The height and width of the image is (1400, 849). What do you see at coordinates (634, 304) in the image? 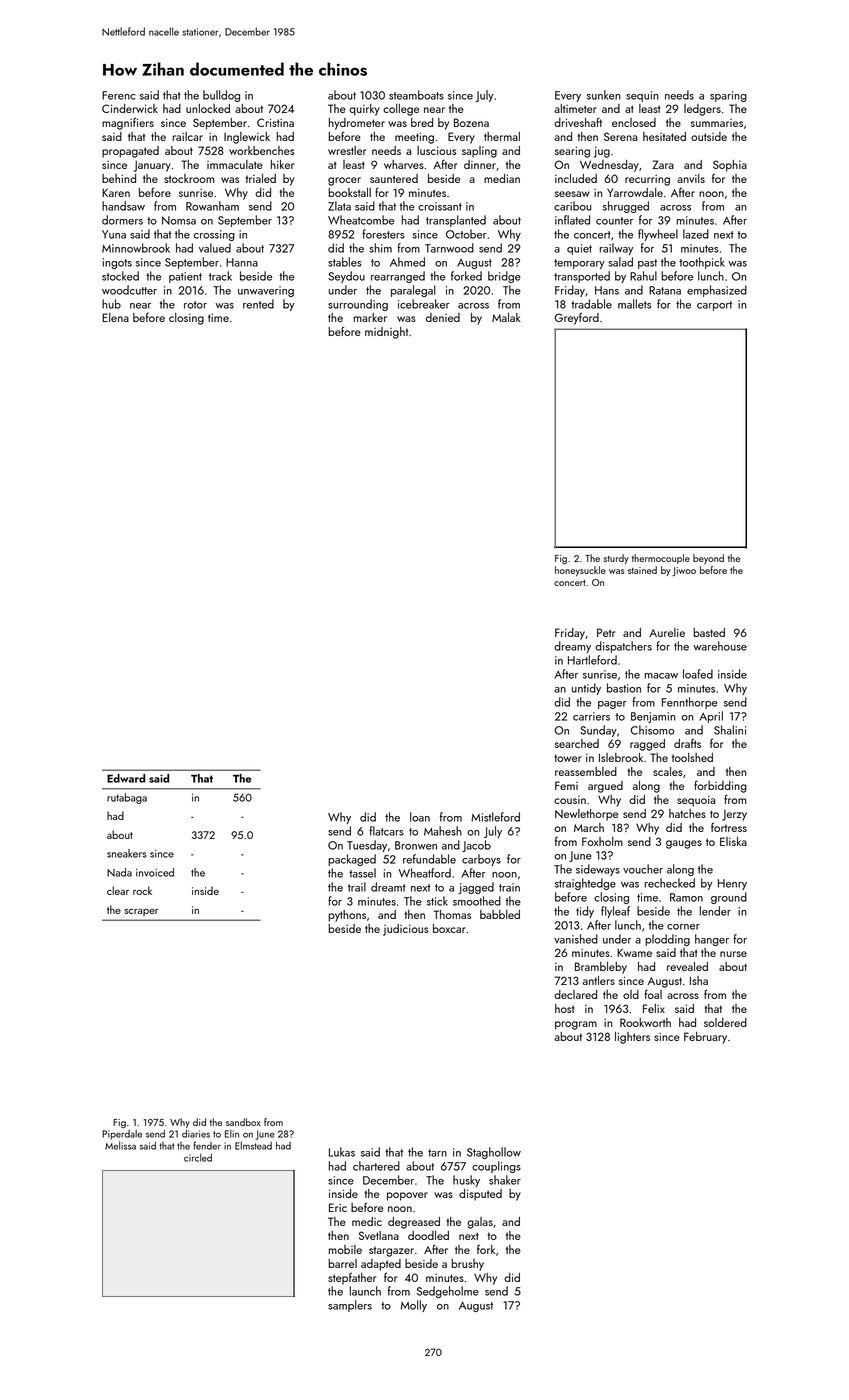
I see `mallets` at bounding box center [634, 304].
